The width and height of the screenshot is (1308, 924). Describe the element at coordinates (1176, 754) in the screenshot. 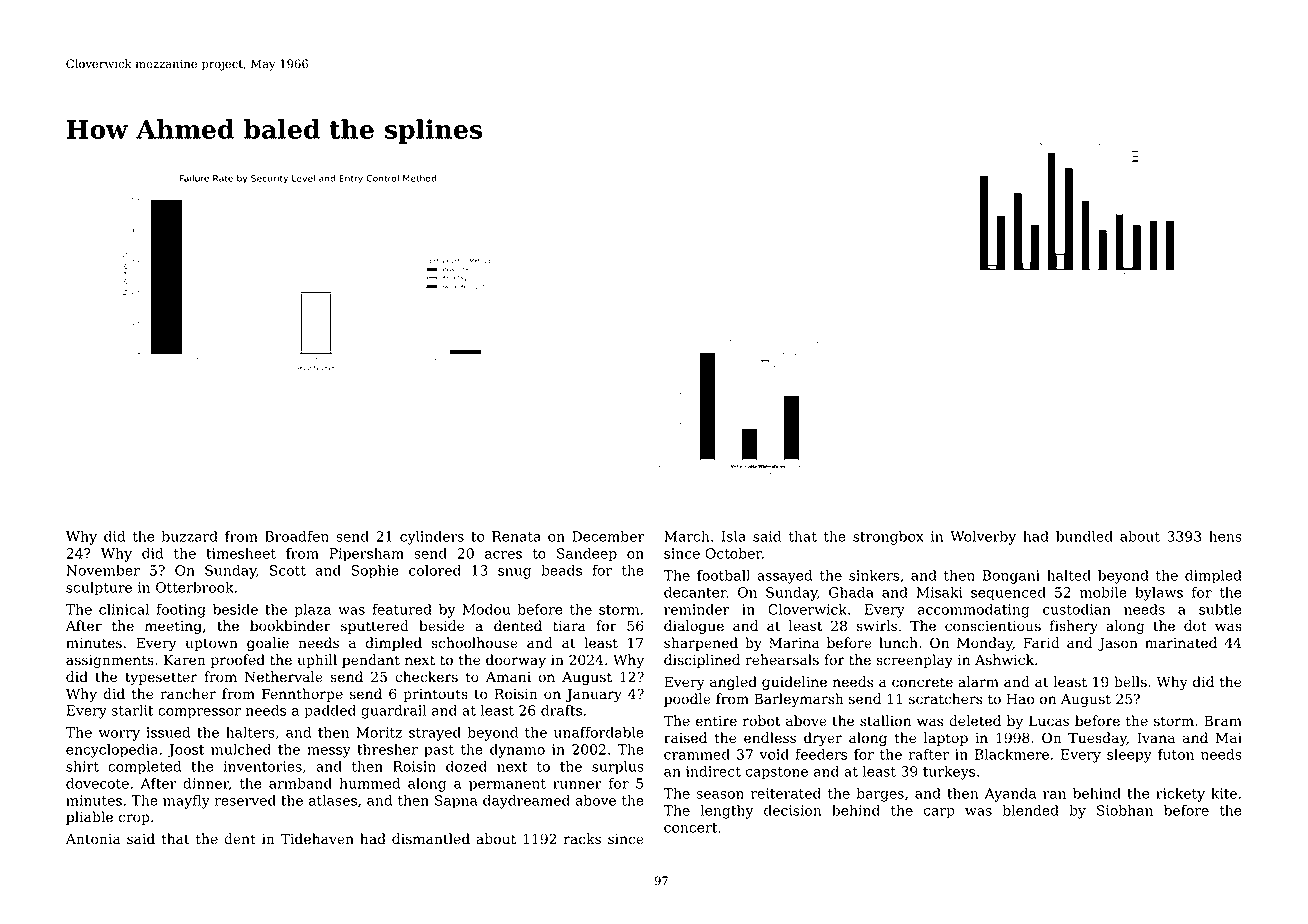

I see `futon` at that location.
